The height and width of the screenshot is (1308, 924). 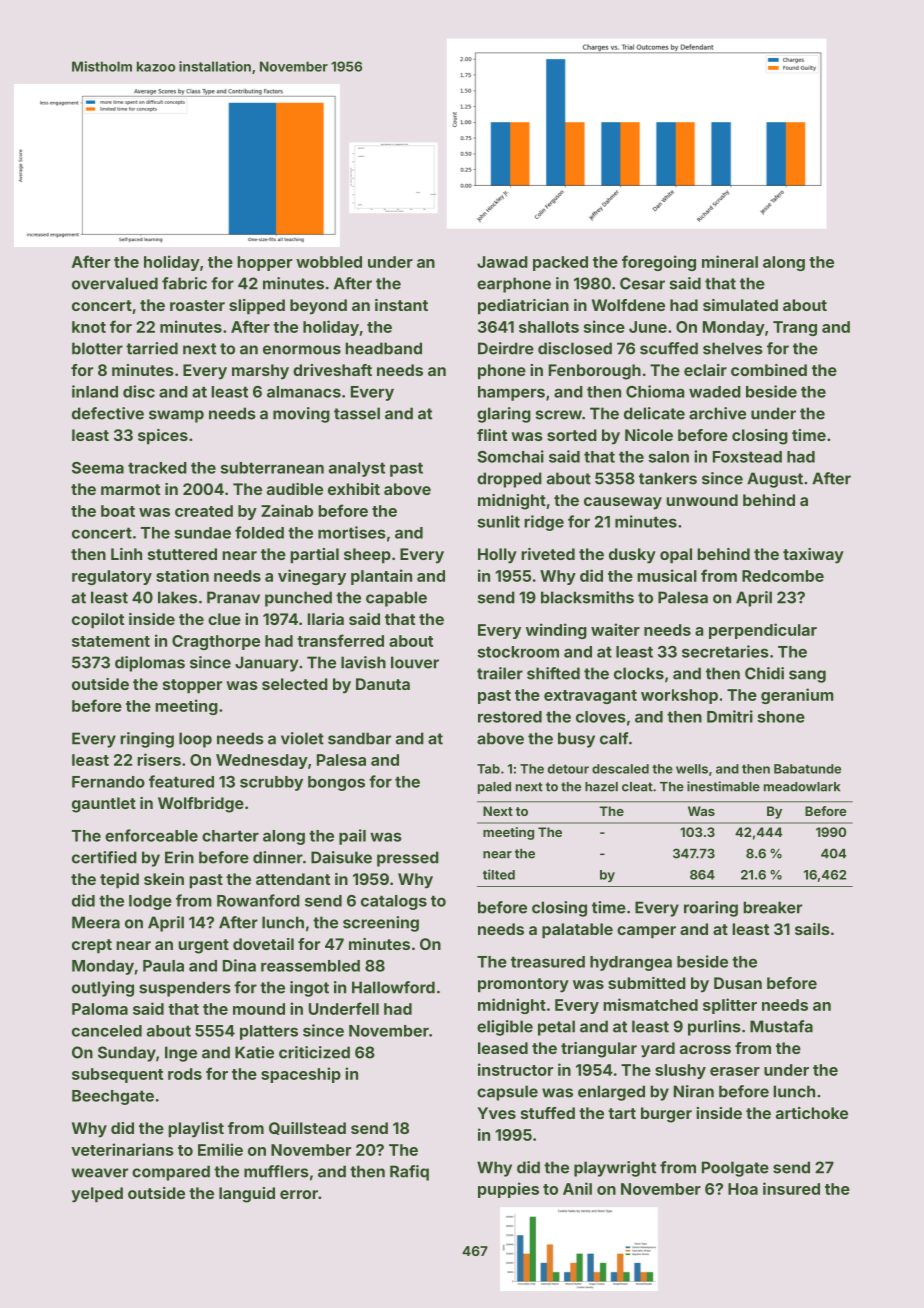 What do you see at coordinates (668, 478) in the screenshot?
I see `tankers` at bounding box center [668, 478].
